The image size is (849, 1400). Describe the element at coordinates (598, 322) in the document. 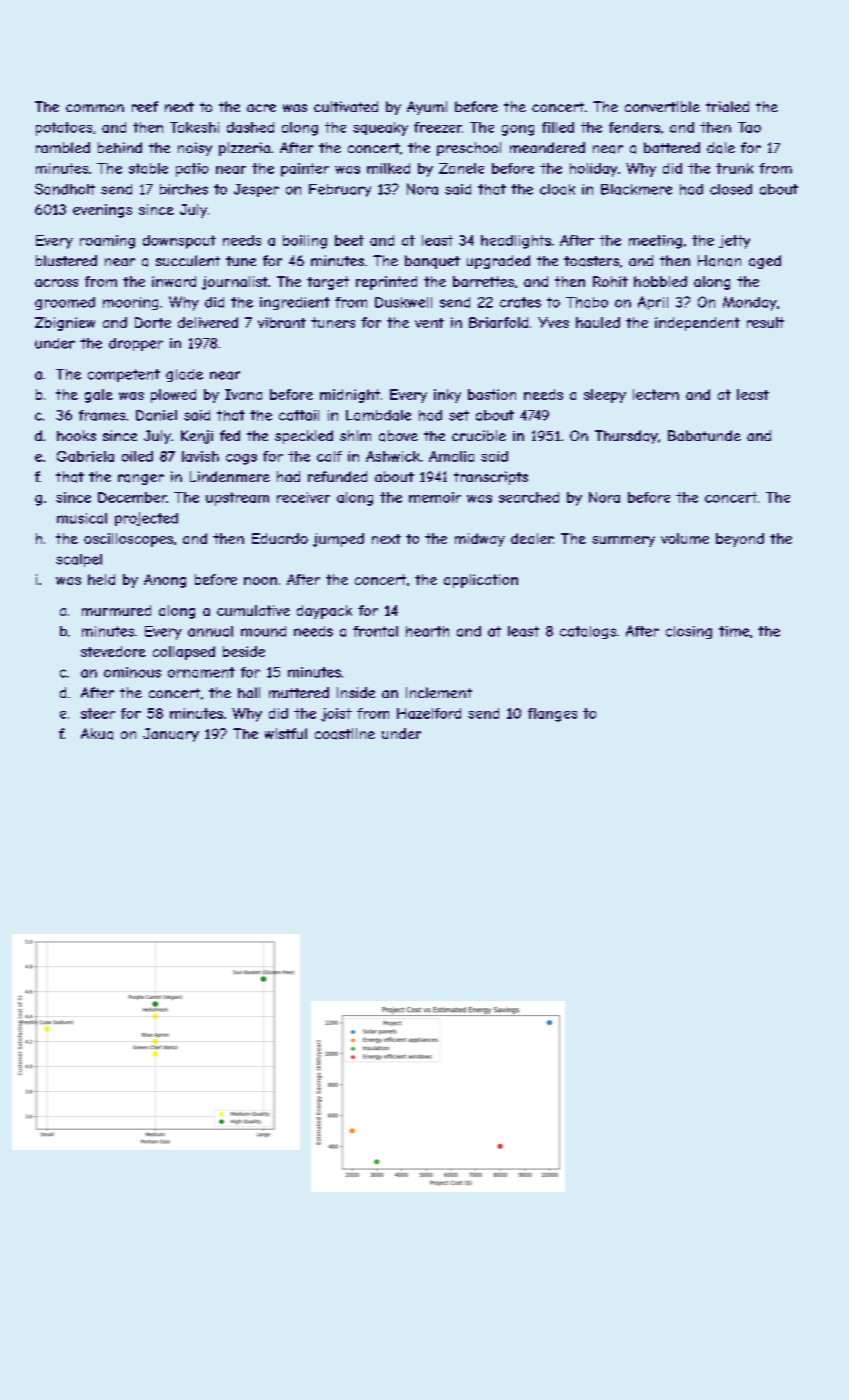

I see `hauled` at that location.
